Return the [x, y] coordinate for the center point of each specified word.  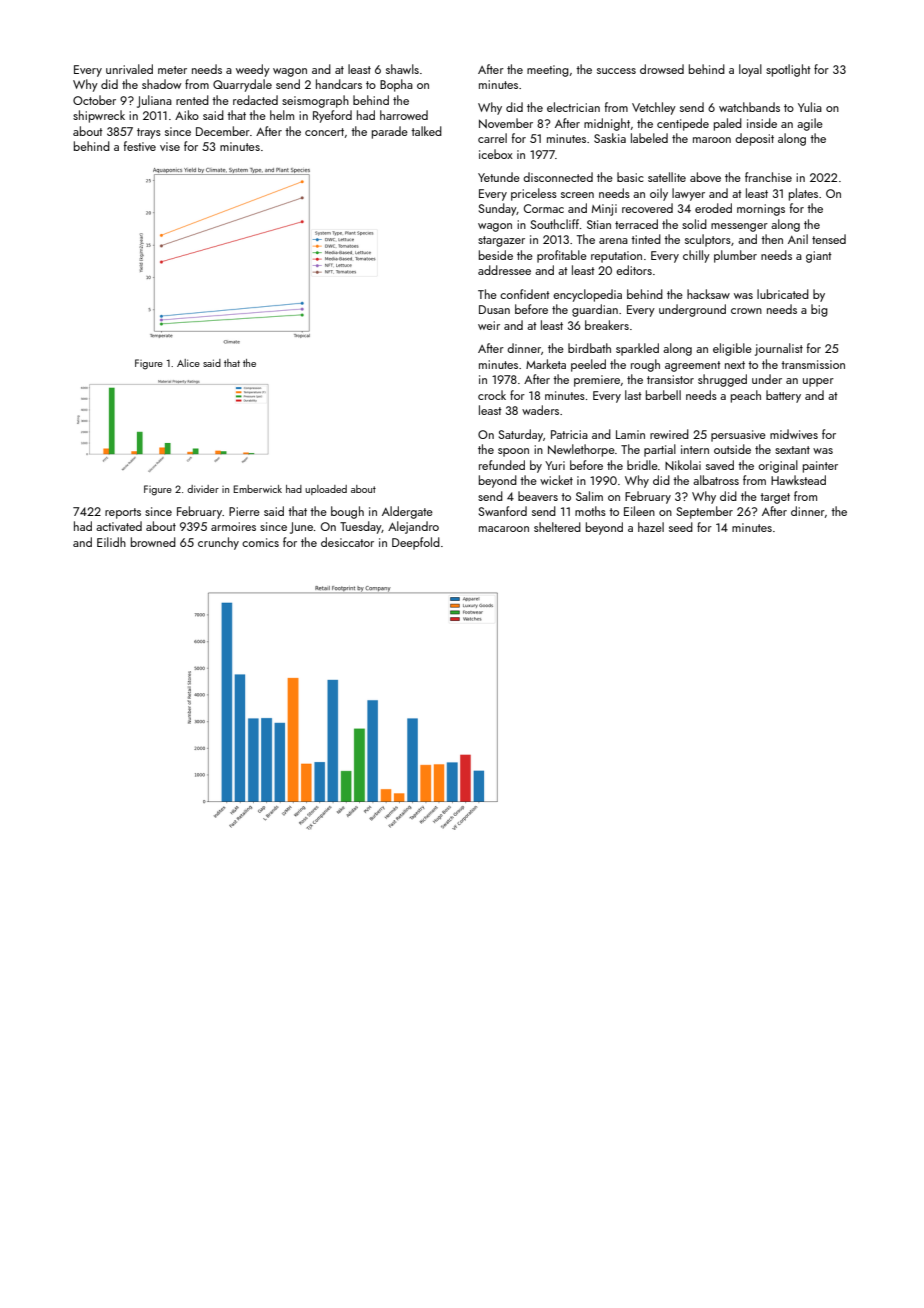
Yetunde [499, 177]
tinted [646, 239]
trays [149, 133]
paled [728, 124]
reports [123, 513]
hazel [651, 527]
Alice [188, 363]
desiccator [347, 542]
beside [496, 255]
